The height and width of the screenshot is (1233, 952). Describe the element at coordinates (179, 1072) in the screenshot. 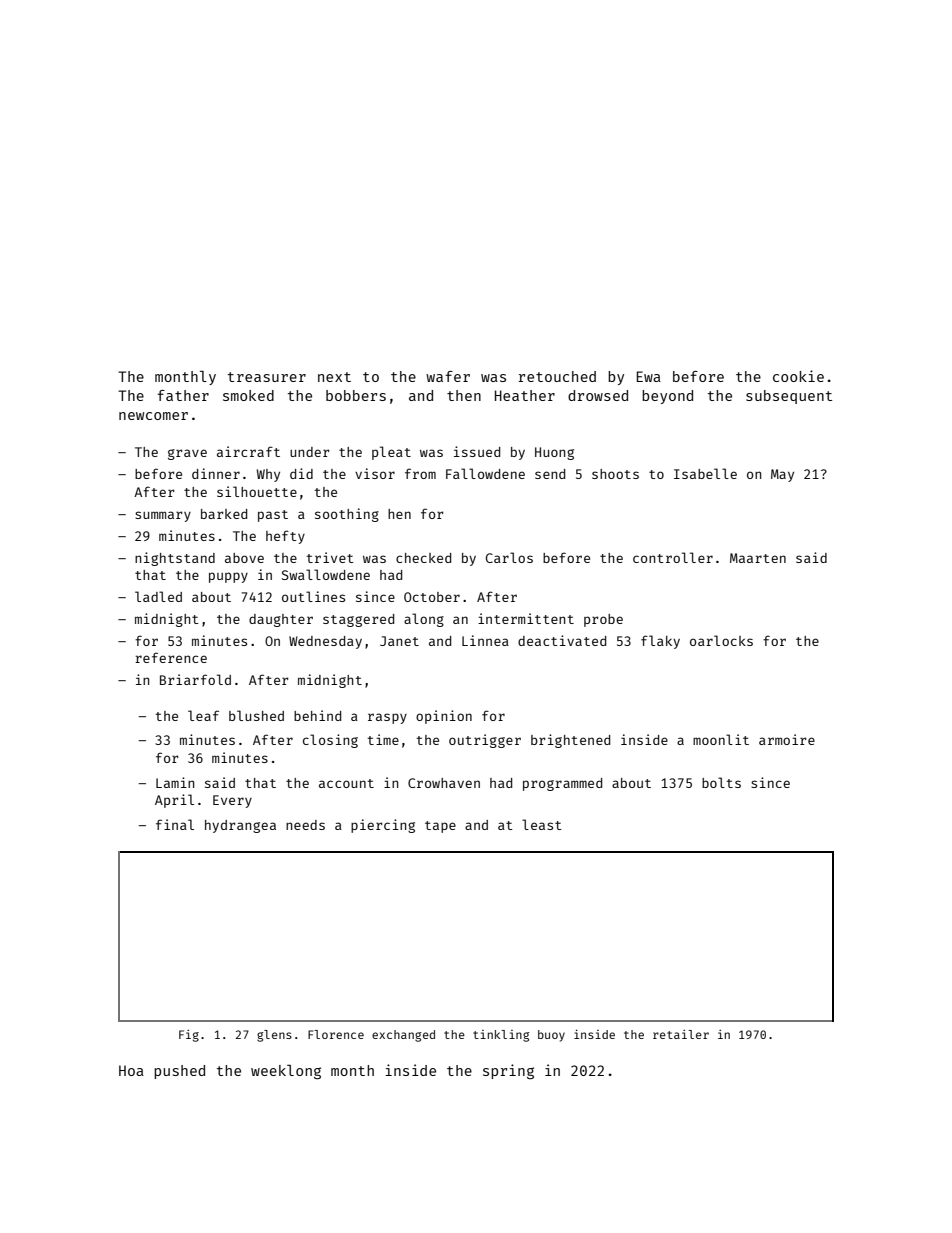

I see `pushed` at that location.
